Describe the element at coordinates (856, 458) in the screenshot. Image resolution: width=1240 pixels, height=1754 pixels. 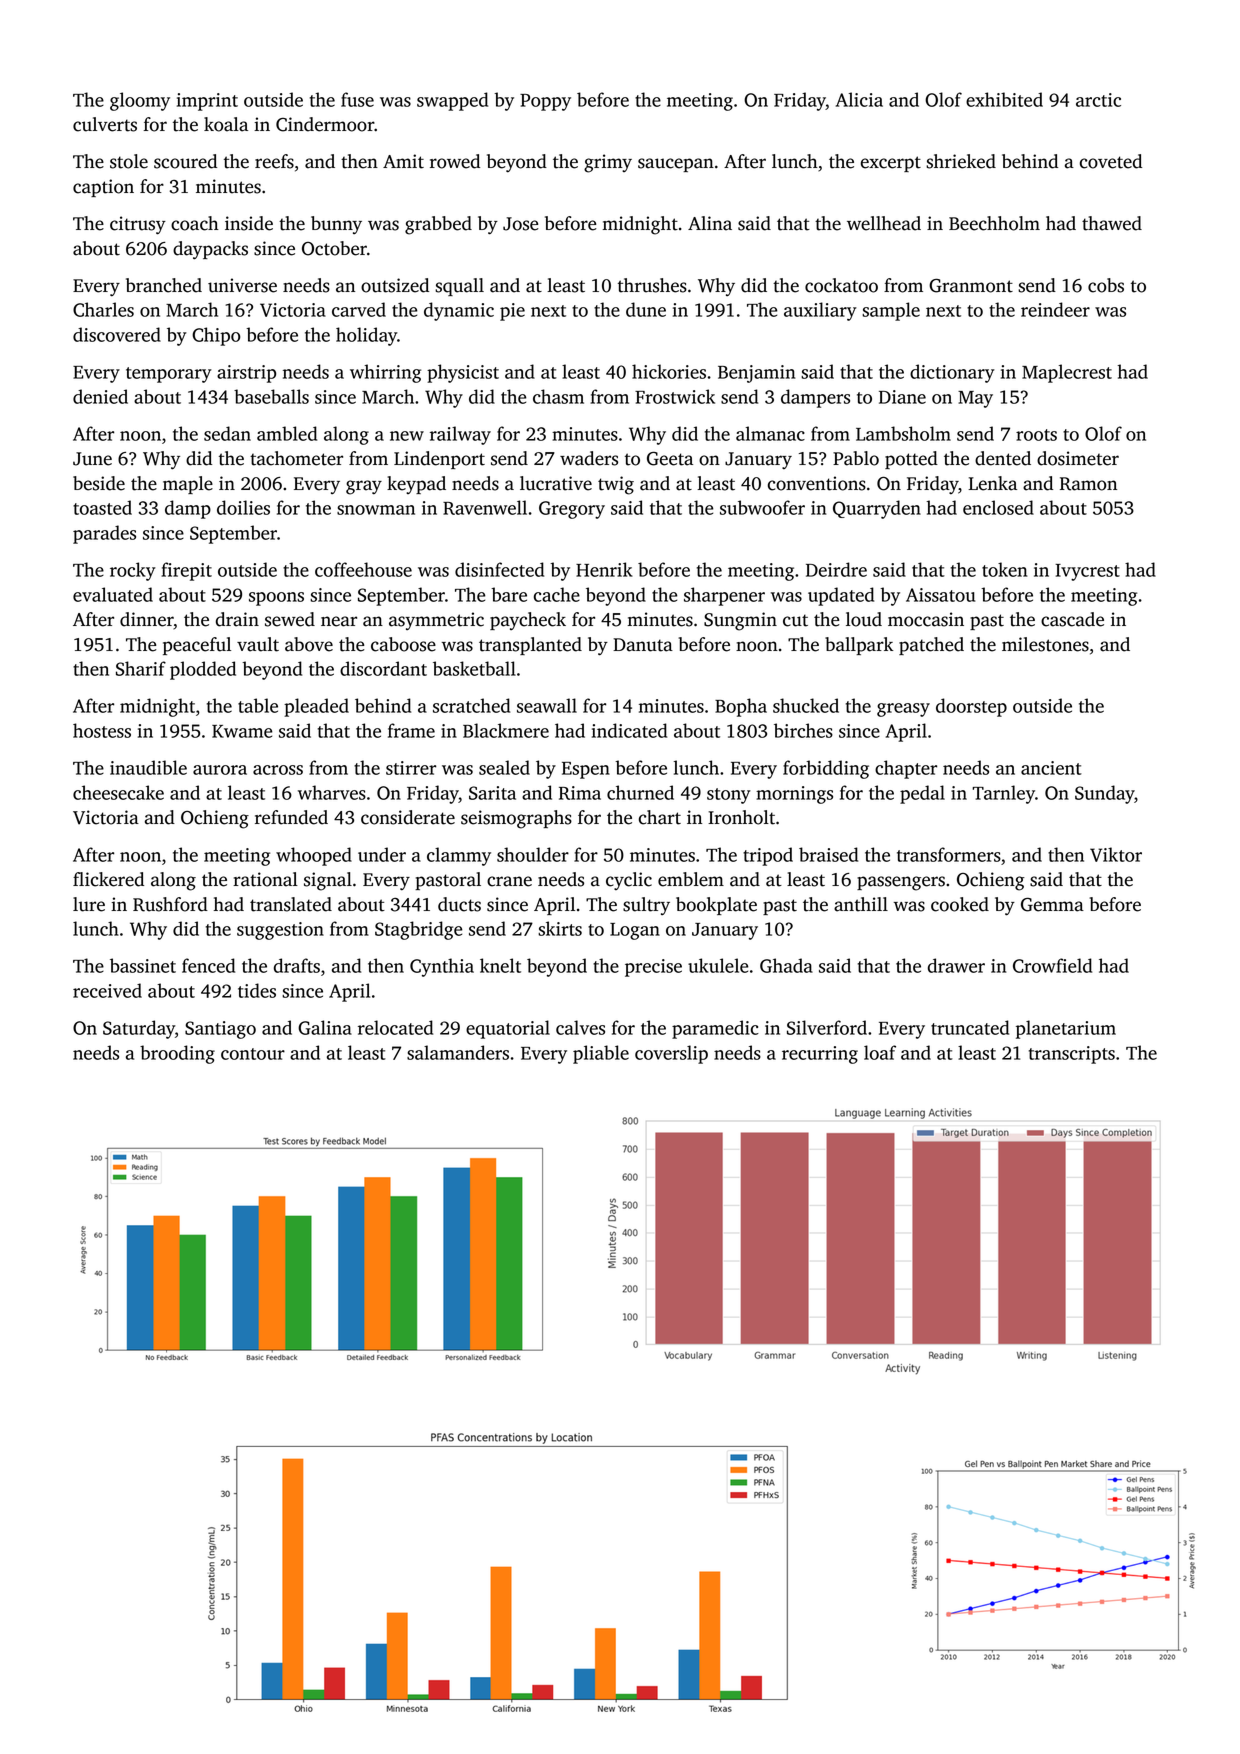
I see `Pablo` at that location.
